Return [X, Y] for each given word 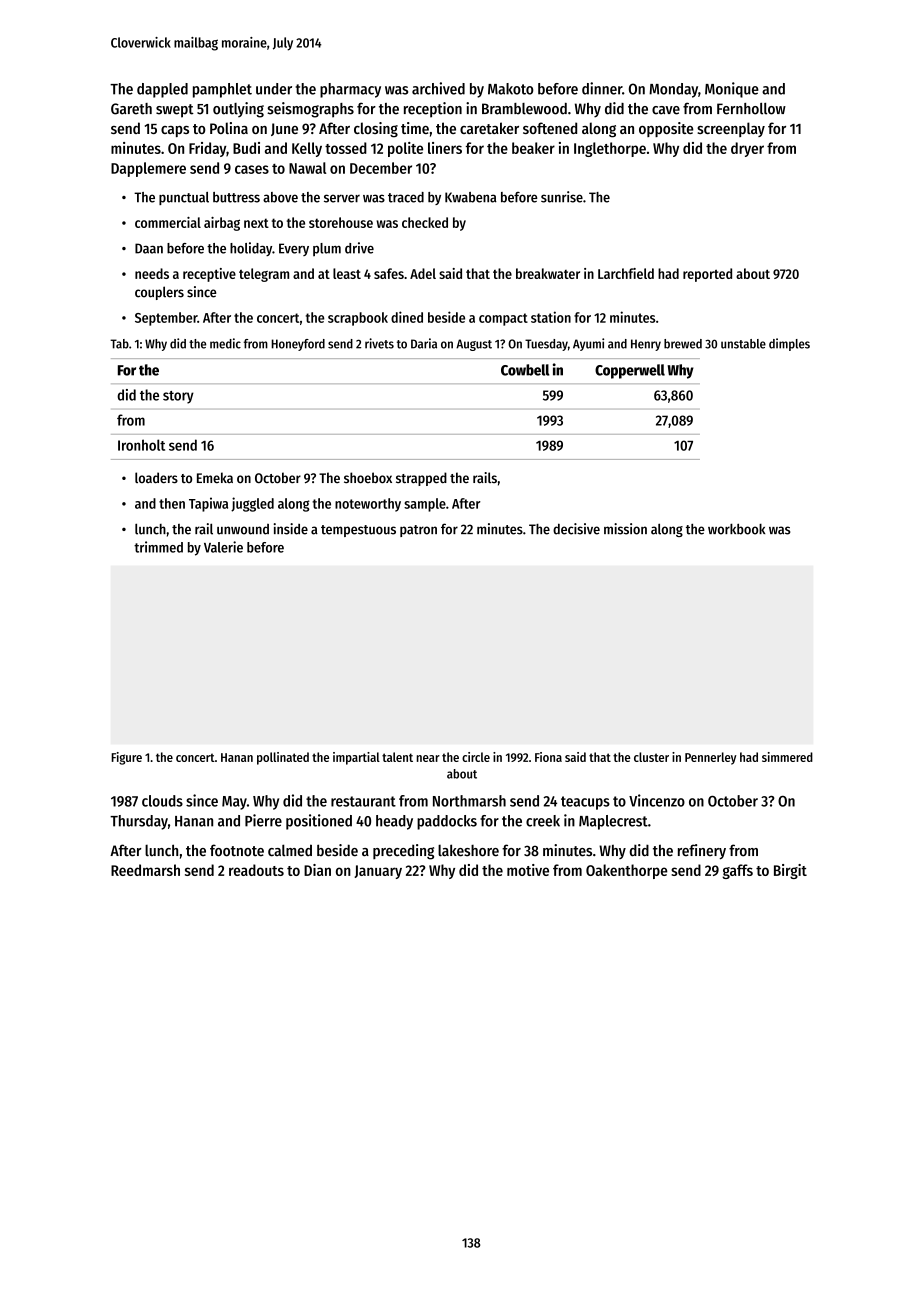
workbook [736, 529]
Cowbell [525, 370]
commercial [168, 222]
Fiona [548, 757]
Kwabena [471, 197]
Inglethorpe [610, 149]
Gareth [131, 109]
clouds [162, 801]
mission [625, 529]
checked [425, 222]
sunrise [562, 197]
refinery [702, 852]
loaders [156, 478]
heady [394, 822]
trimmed [158, 547]
